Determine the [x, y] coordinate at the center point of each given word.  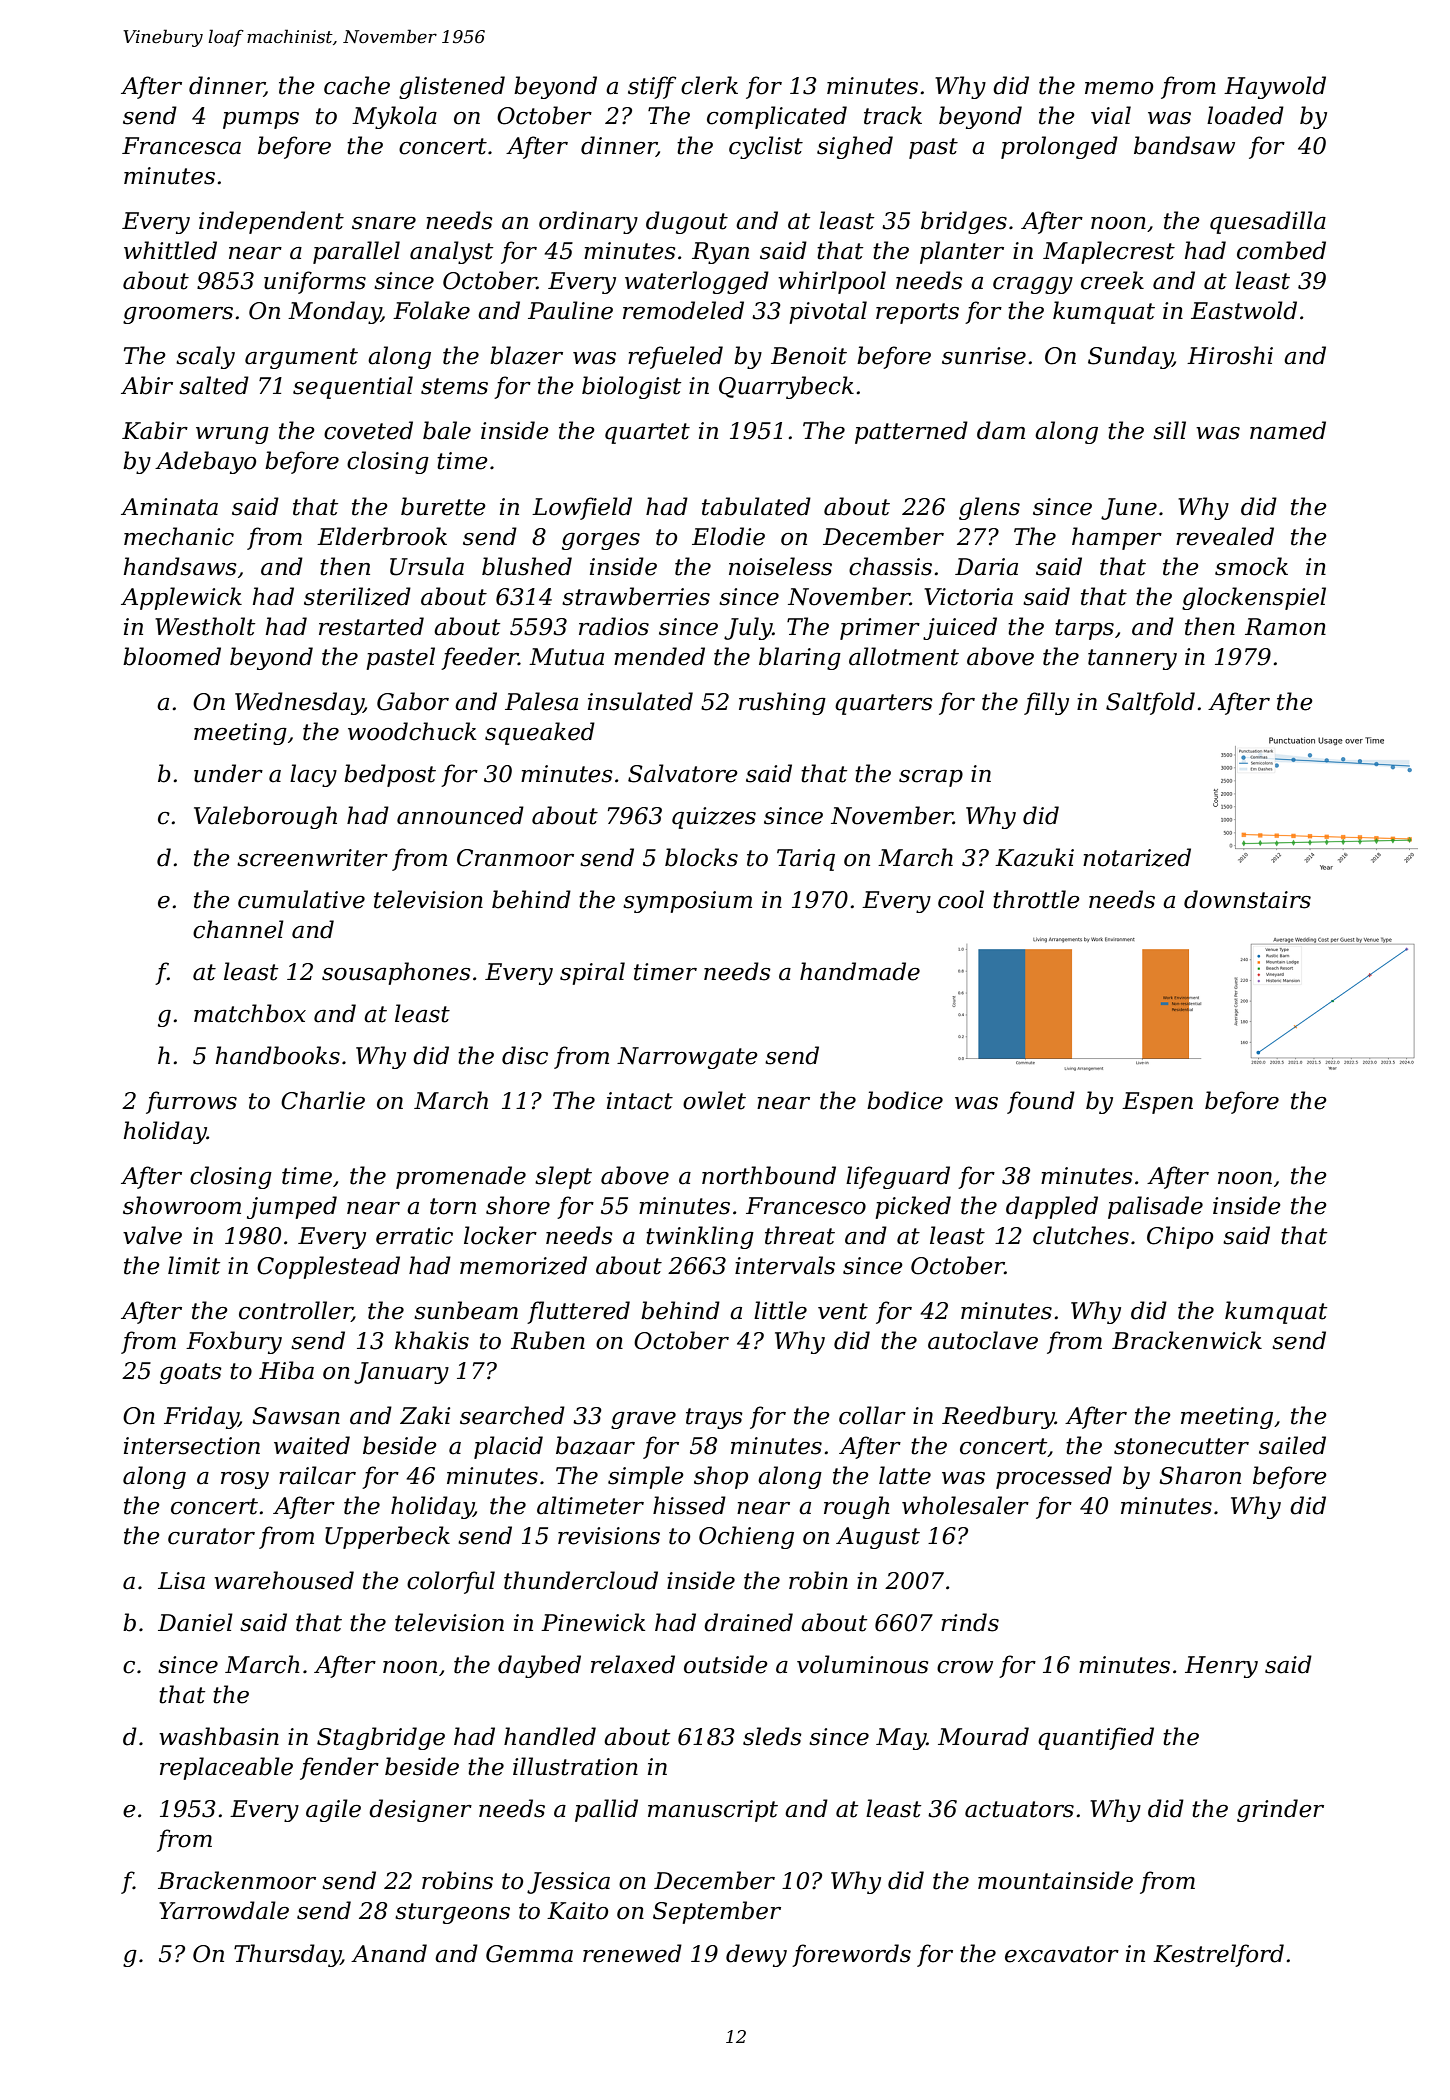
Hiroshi [1230, 355]
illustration [575, 1766]
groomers [178, 315]
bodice [905, 1100]
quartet [647, 433]
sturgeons [452, 1913]
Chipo [1180, 1237]
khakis [432, 1340]
